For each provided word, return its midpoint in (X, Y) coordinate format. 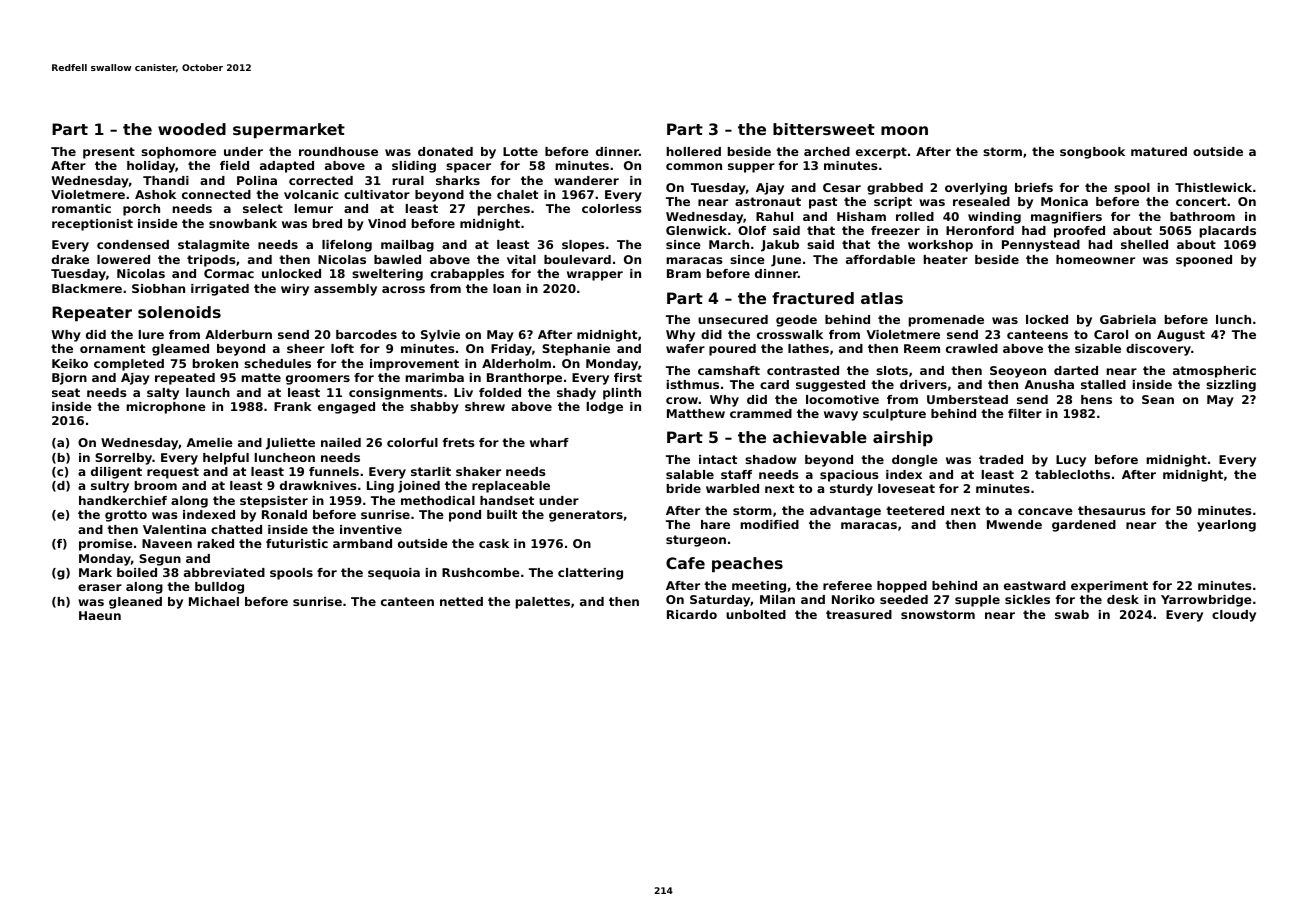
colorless (611, 208)
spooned (1204, 261)
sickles (1027, 599)
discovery (1158, 350)
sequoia (394, 574)
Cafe (685, 563)
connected (216, 194)
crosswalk (790, 334)
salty (163, 394)
